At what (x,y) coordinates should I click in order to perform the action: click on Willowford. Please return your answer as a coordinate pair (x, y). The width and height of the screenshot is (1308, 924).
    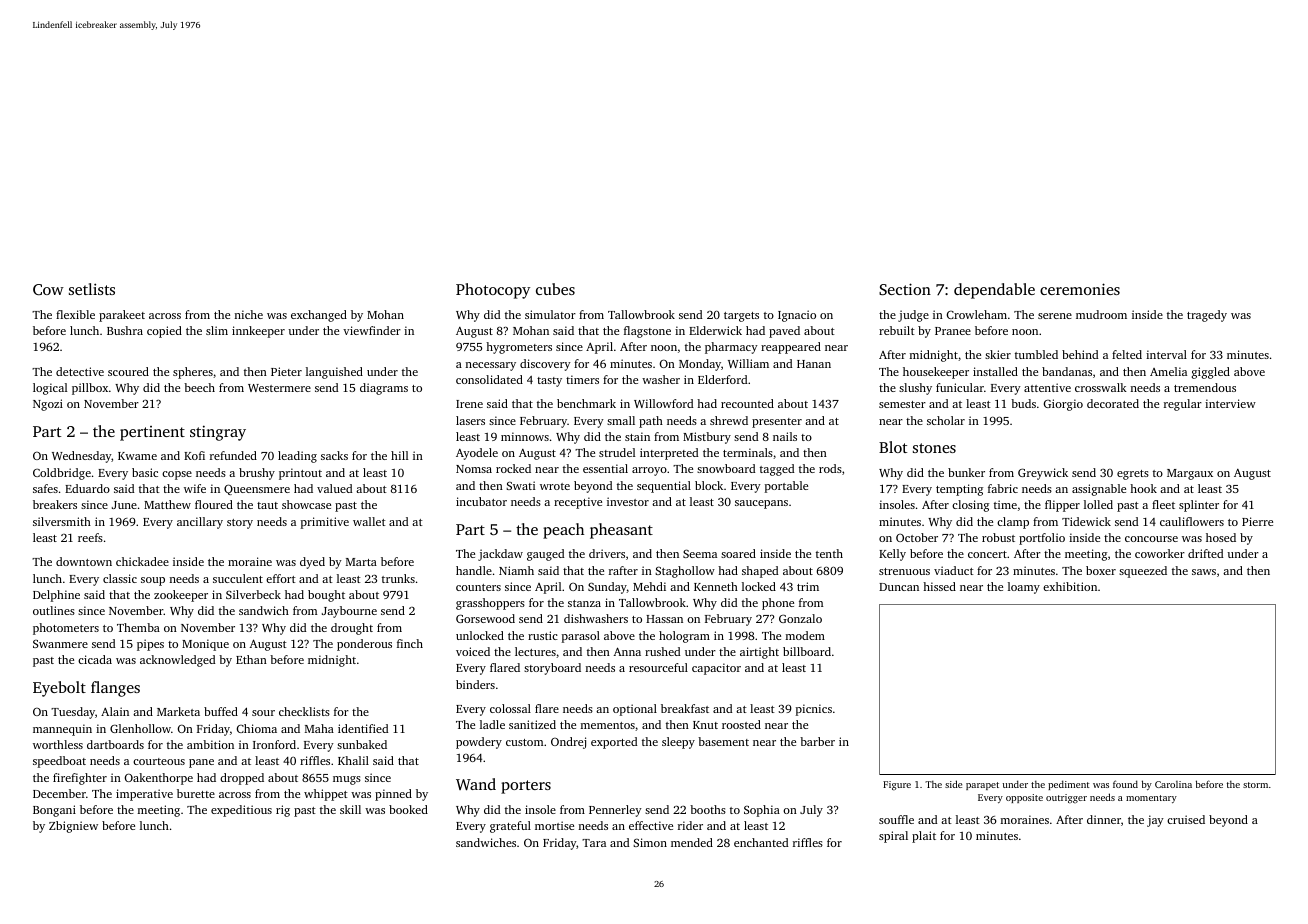
    Looking at the image, I should click on (663, 403).
